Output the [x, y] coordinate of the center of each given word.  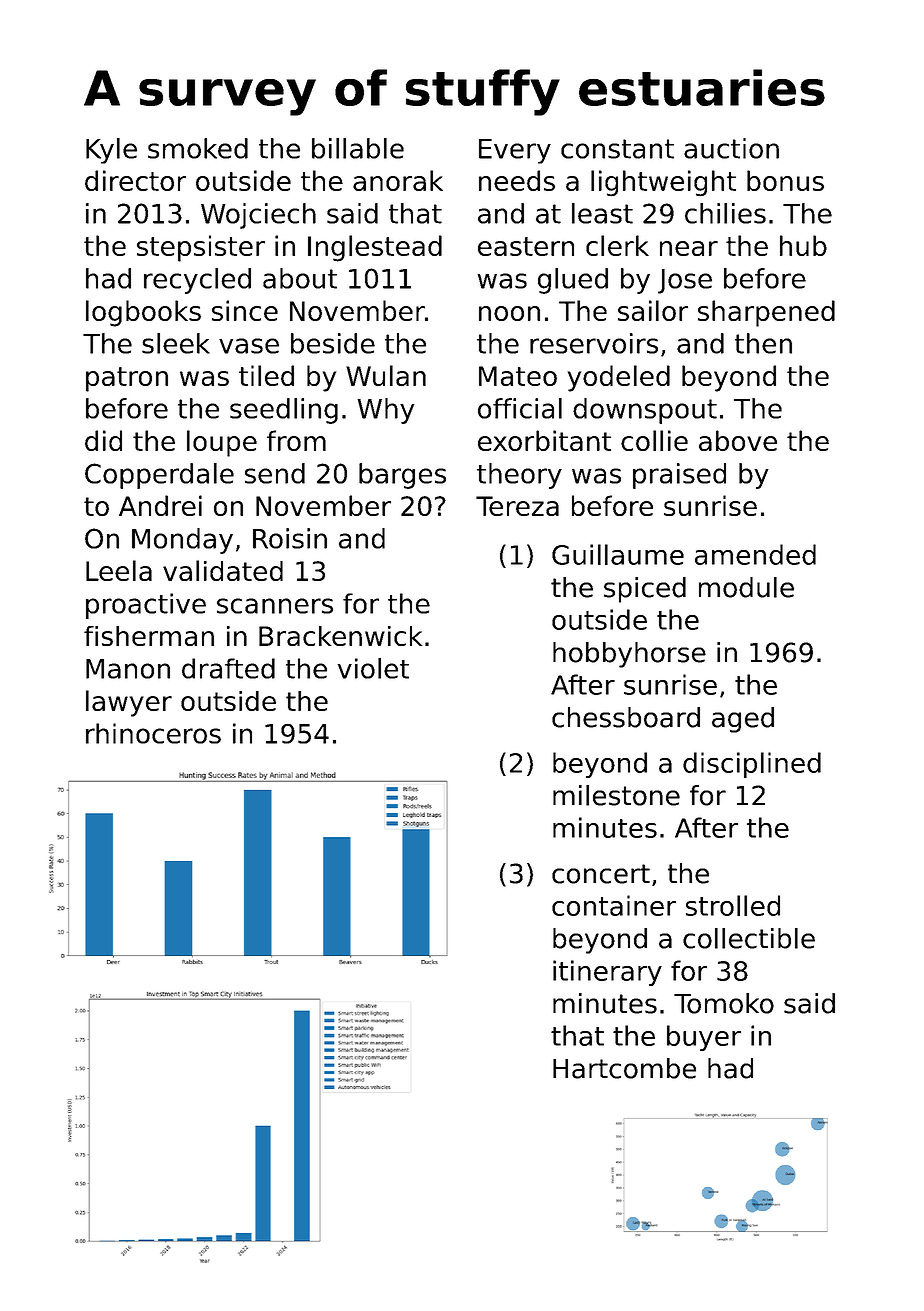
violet [373, 668]
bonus [785, 180]
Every [515, 151]
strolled [733, 905]
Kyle [111, 151]
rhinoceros [153, 733]
